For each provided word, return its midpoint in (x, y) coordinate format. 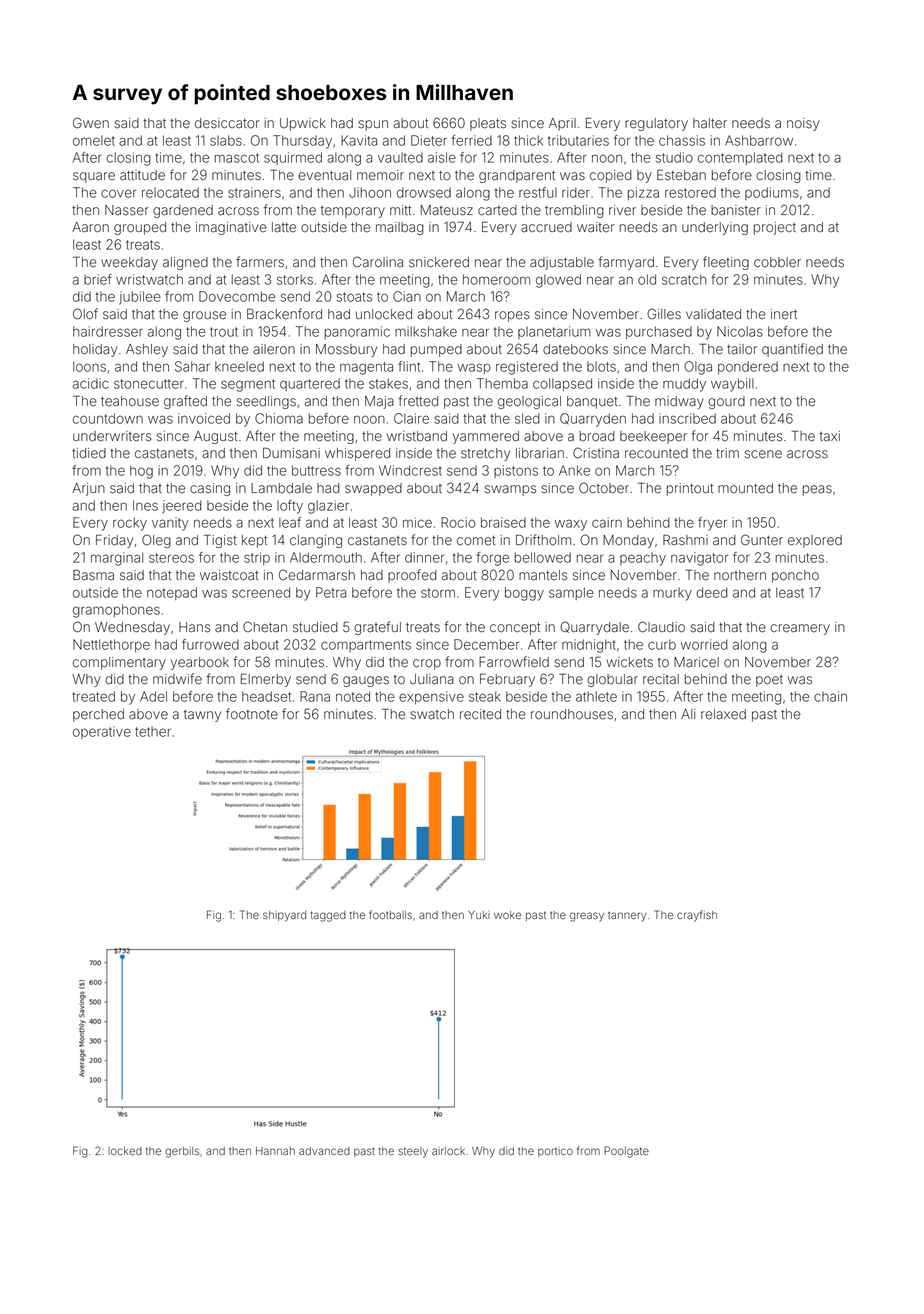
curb (662, 644)
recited (480, 714)
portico (555, 1152)
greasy (587, 917)
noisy (803, 124)
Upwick (303, 124)
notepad (172, 593)
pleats (488, 124)
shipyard (284, 916)
